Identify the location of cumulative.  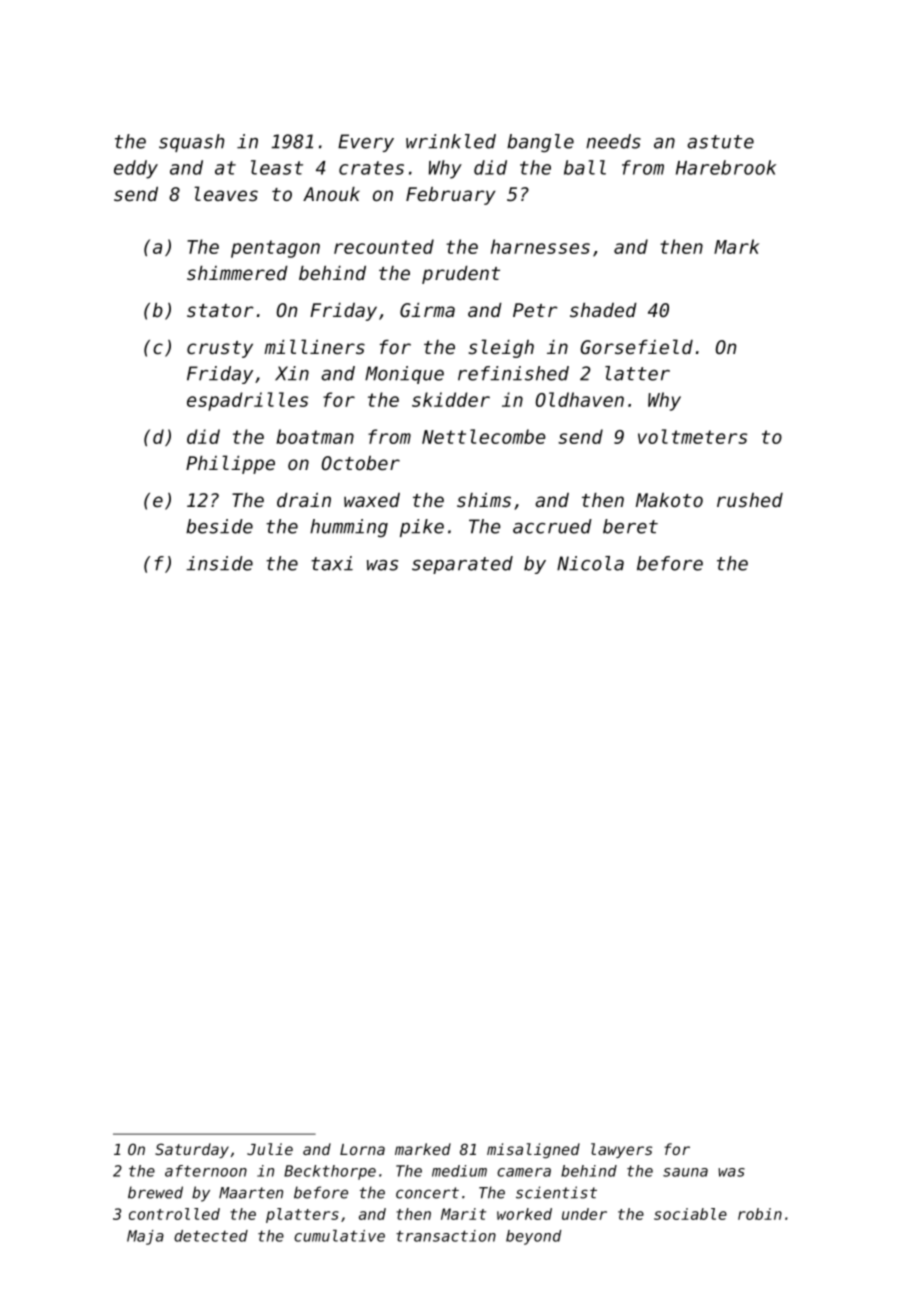
(339, 1236).
